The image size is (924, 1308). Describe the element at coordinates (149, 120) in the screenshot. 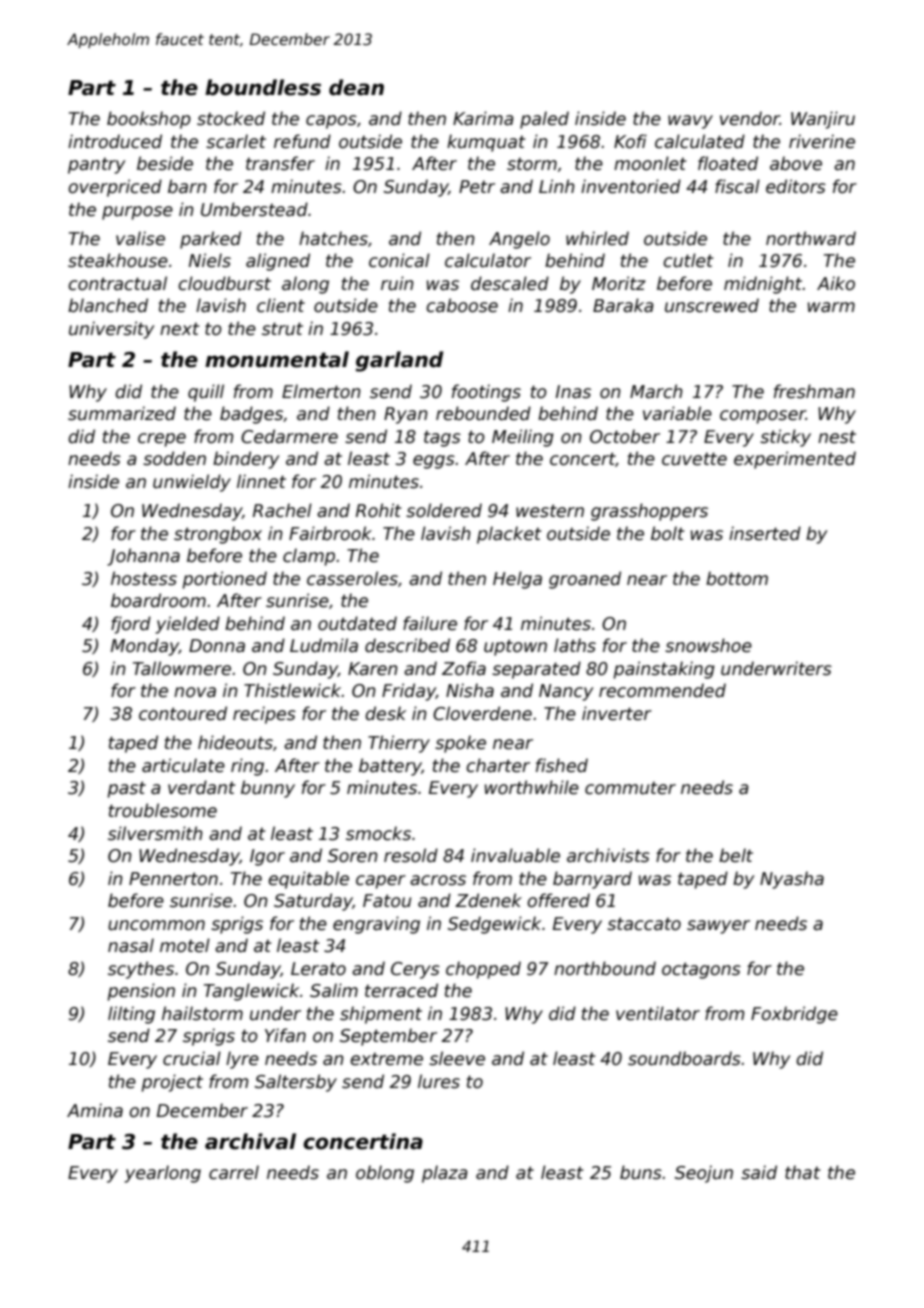

I see `bookshop` at that location.
